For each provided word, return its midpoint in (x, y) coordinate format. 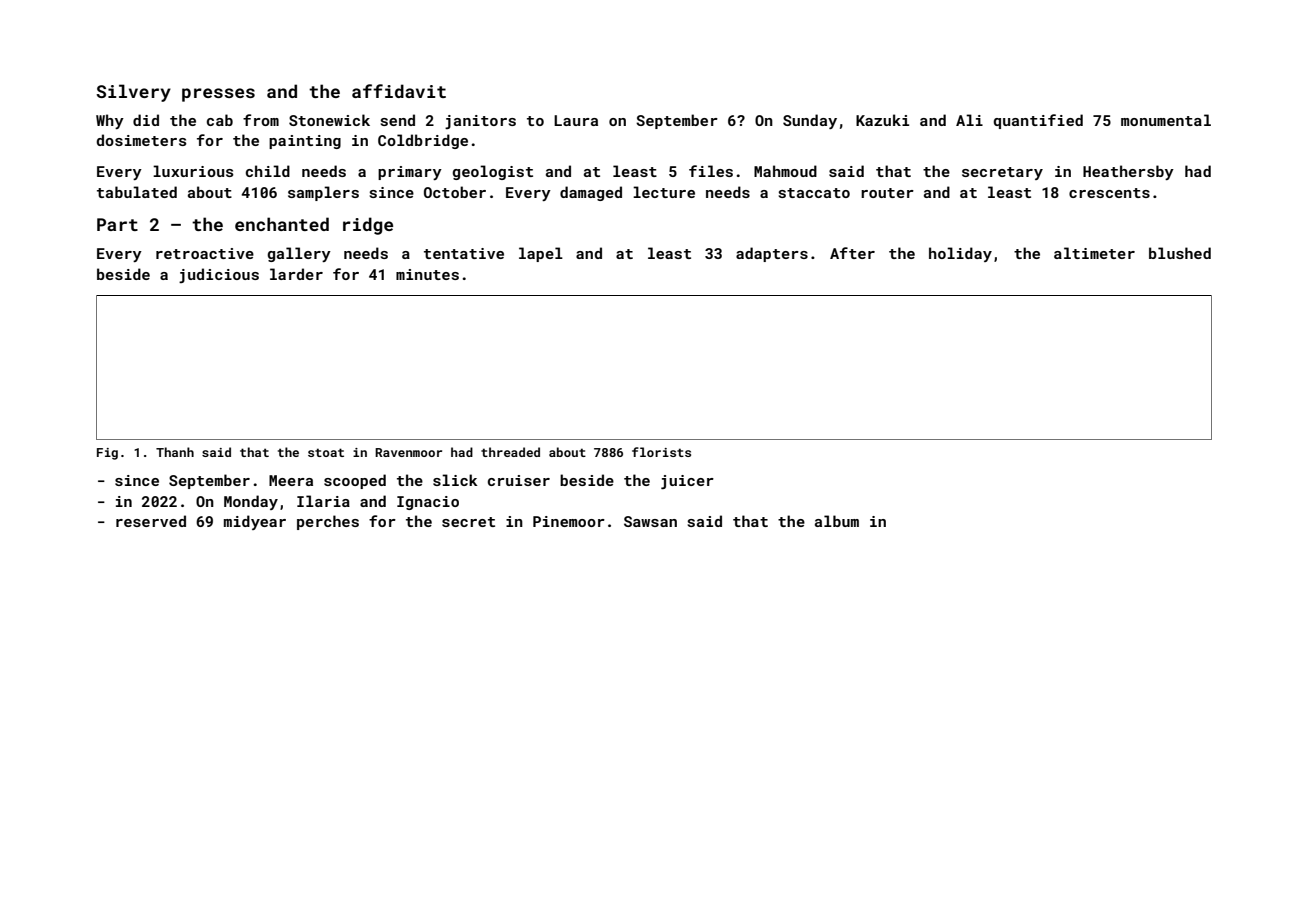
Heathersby (1128, 172)
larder (296, 274)
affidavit (399, 91)
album (837, 521)
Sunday (810, 121)
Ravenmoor (408, 452)
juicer (687, 482)
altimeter (1094, 253)
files (711, 171)
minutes (427, 274)
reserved (151, 521)
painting (305, 142)
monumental (1166, 120)
